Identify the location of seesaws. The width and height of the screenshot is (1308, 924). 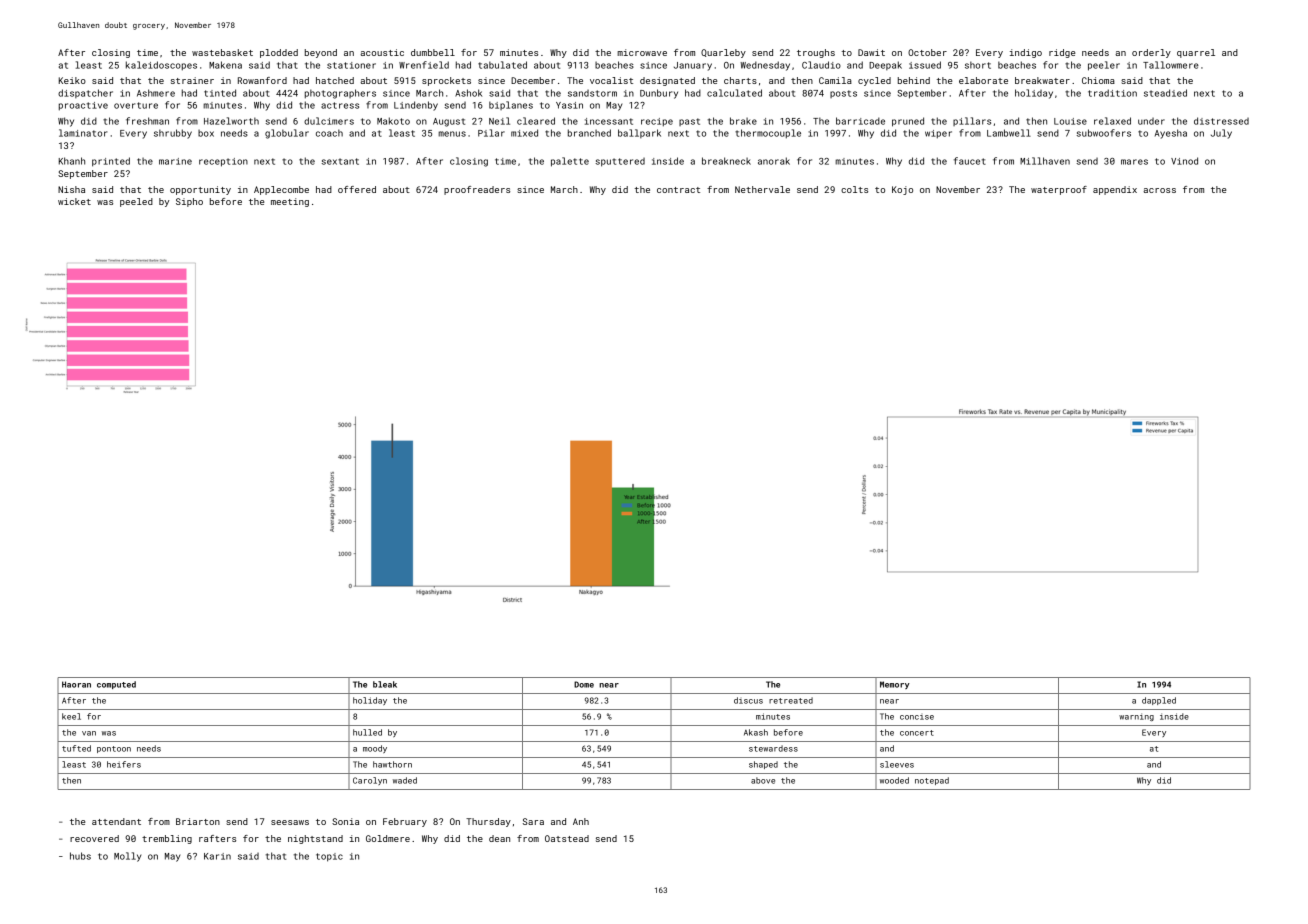
(290, 822).
